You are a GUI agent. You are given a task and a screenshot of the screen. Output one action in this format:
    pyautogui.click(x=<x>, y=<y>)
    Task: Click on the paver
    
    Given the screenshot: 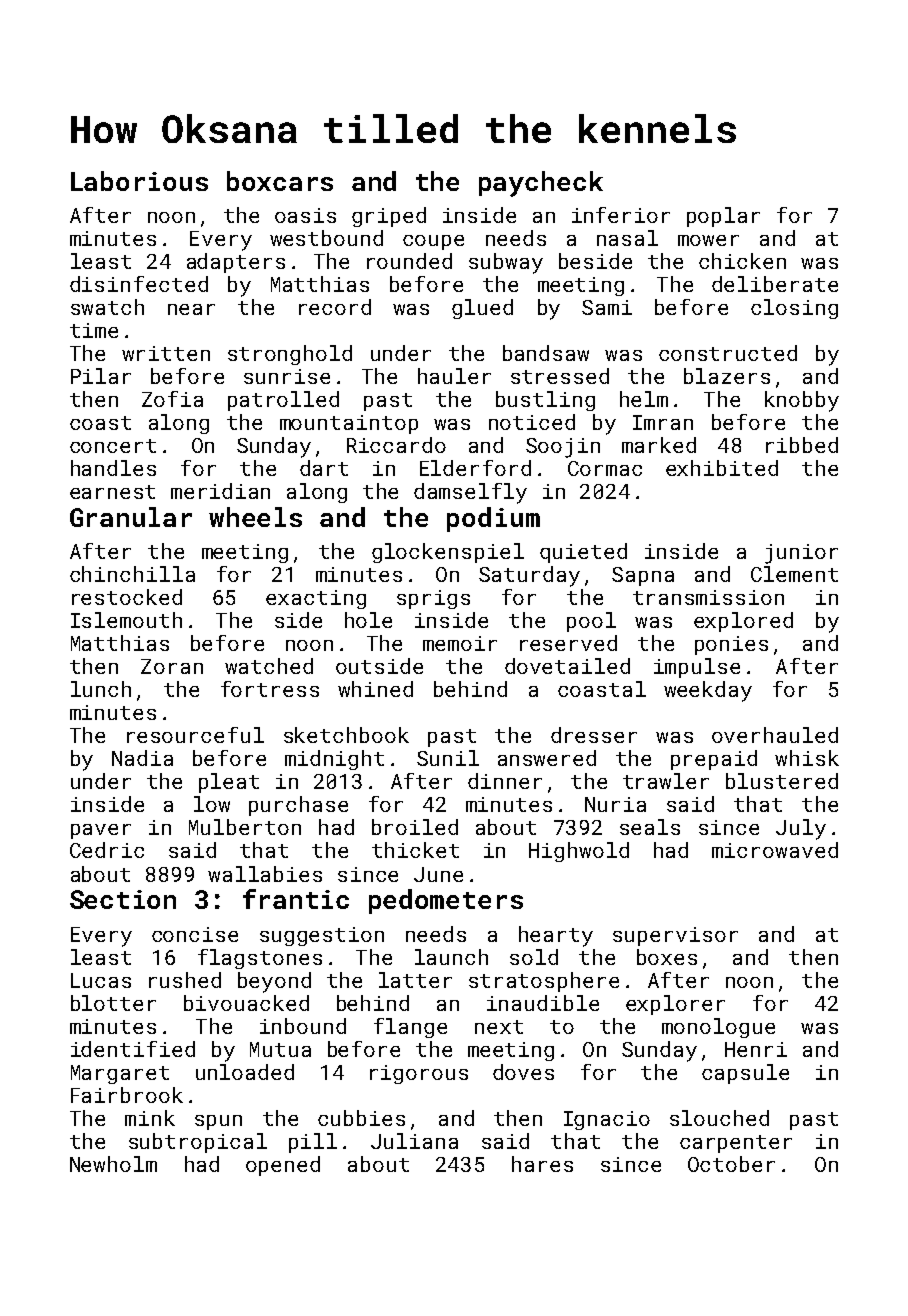 What is the action you would take?
    pyautogui.click(x=101, y=831)
